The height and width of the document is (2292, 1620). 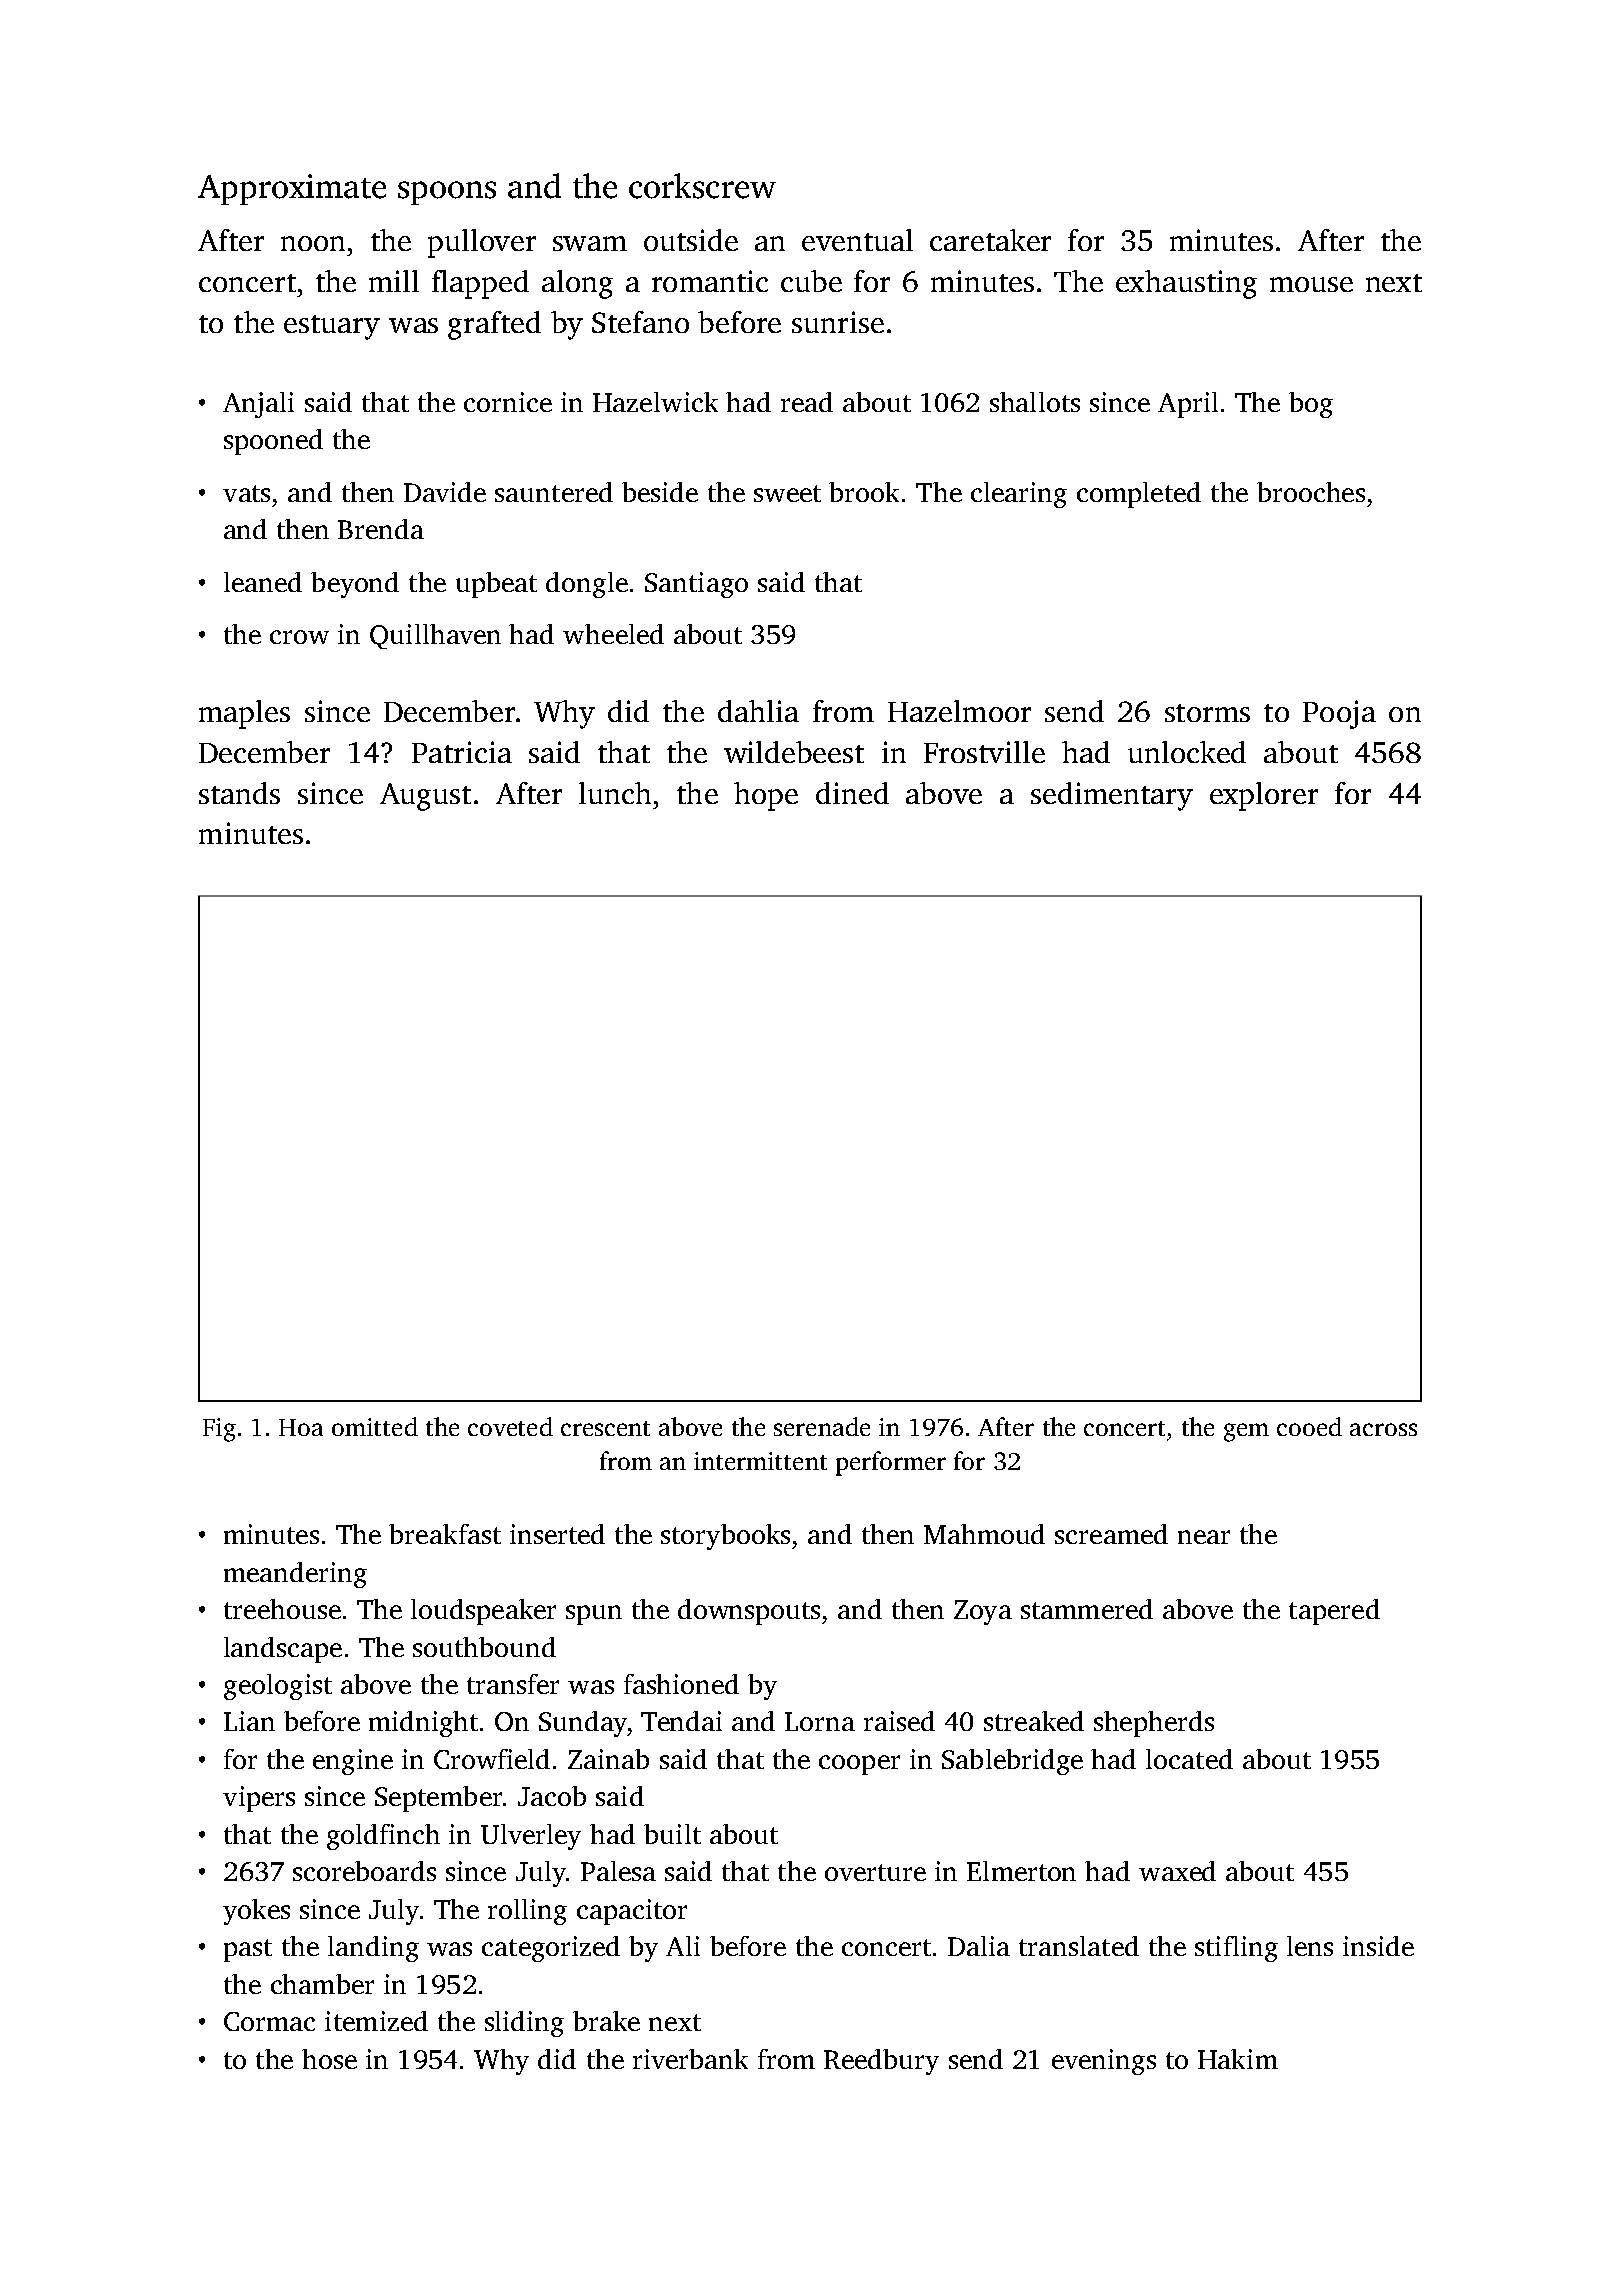 What do you see at coordinates (605, 1428) in the document?
I see `crescent` at bounding box center [605, 1428].
